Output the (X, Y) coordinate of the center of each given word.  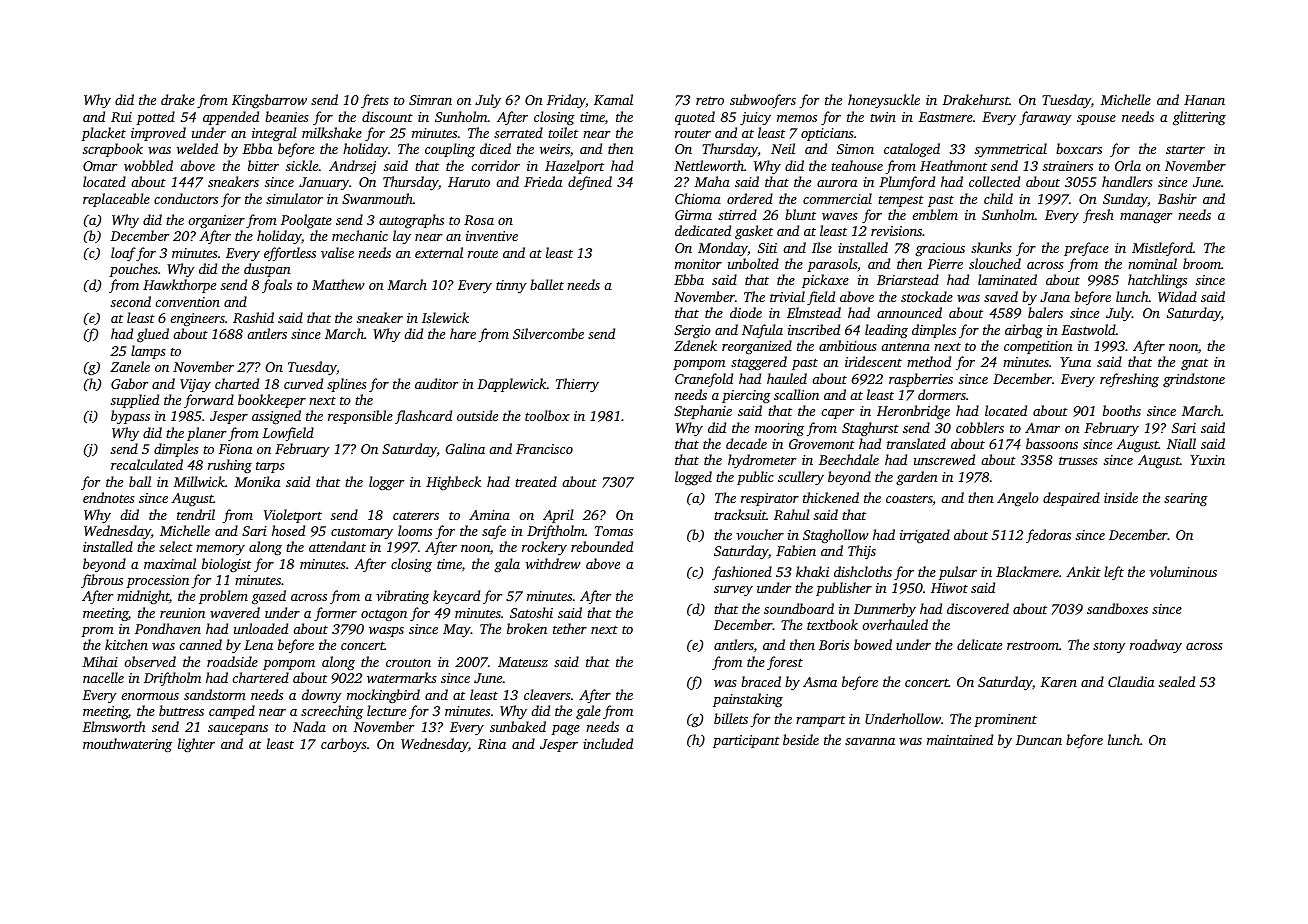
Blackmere (1027, 571)
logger (387, 483)
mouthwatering (127, 745)
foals (277, 286)
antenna (905, 347)
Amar (1042, 428)
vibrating (402, 597)
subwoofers (763, 101)
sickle (302, 165)
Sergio (692, 332)
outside (477, 415)
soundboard (799, 608)
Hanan (1204, 100)
